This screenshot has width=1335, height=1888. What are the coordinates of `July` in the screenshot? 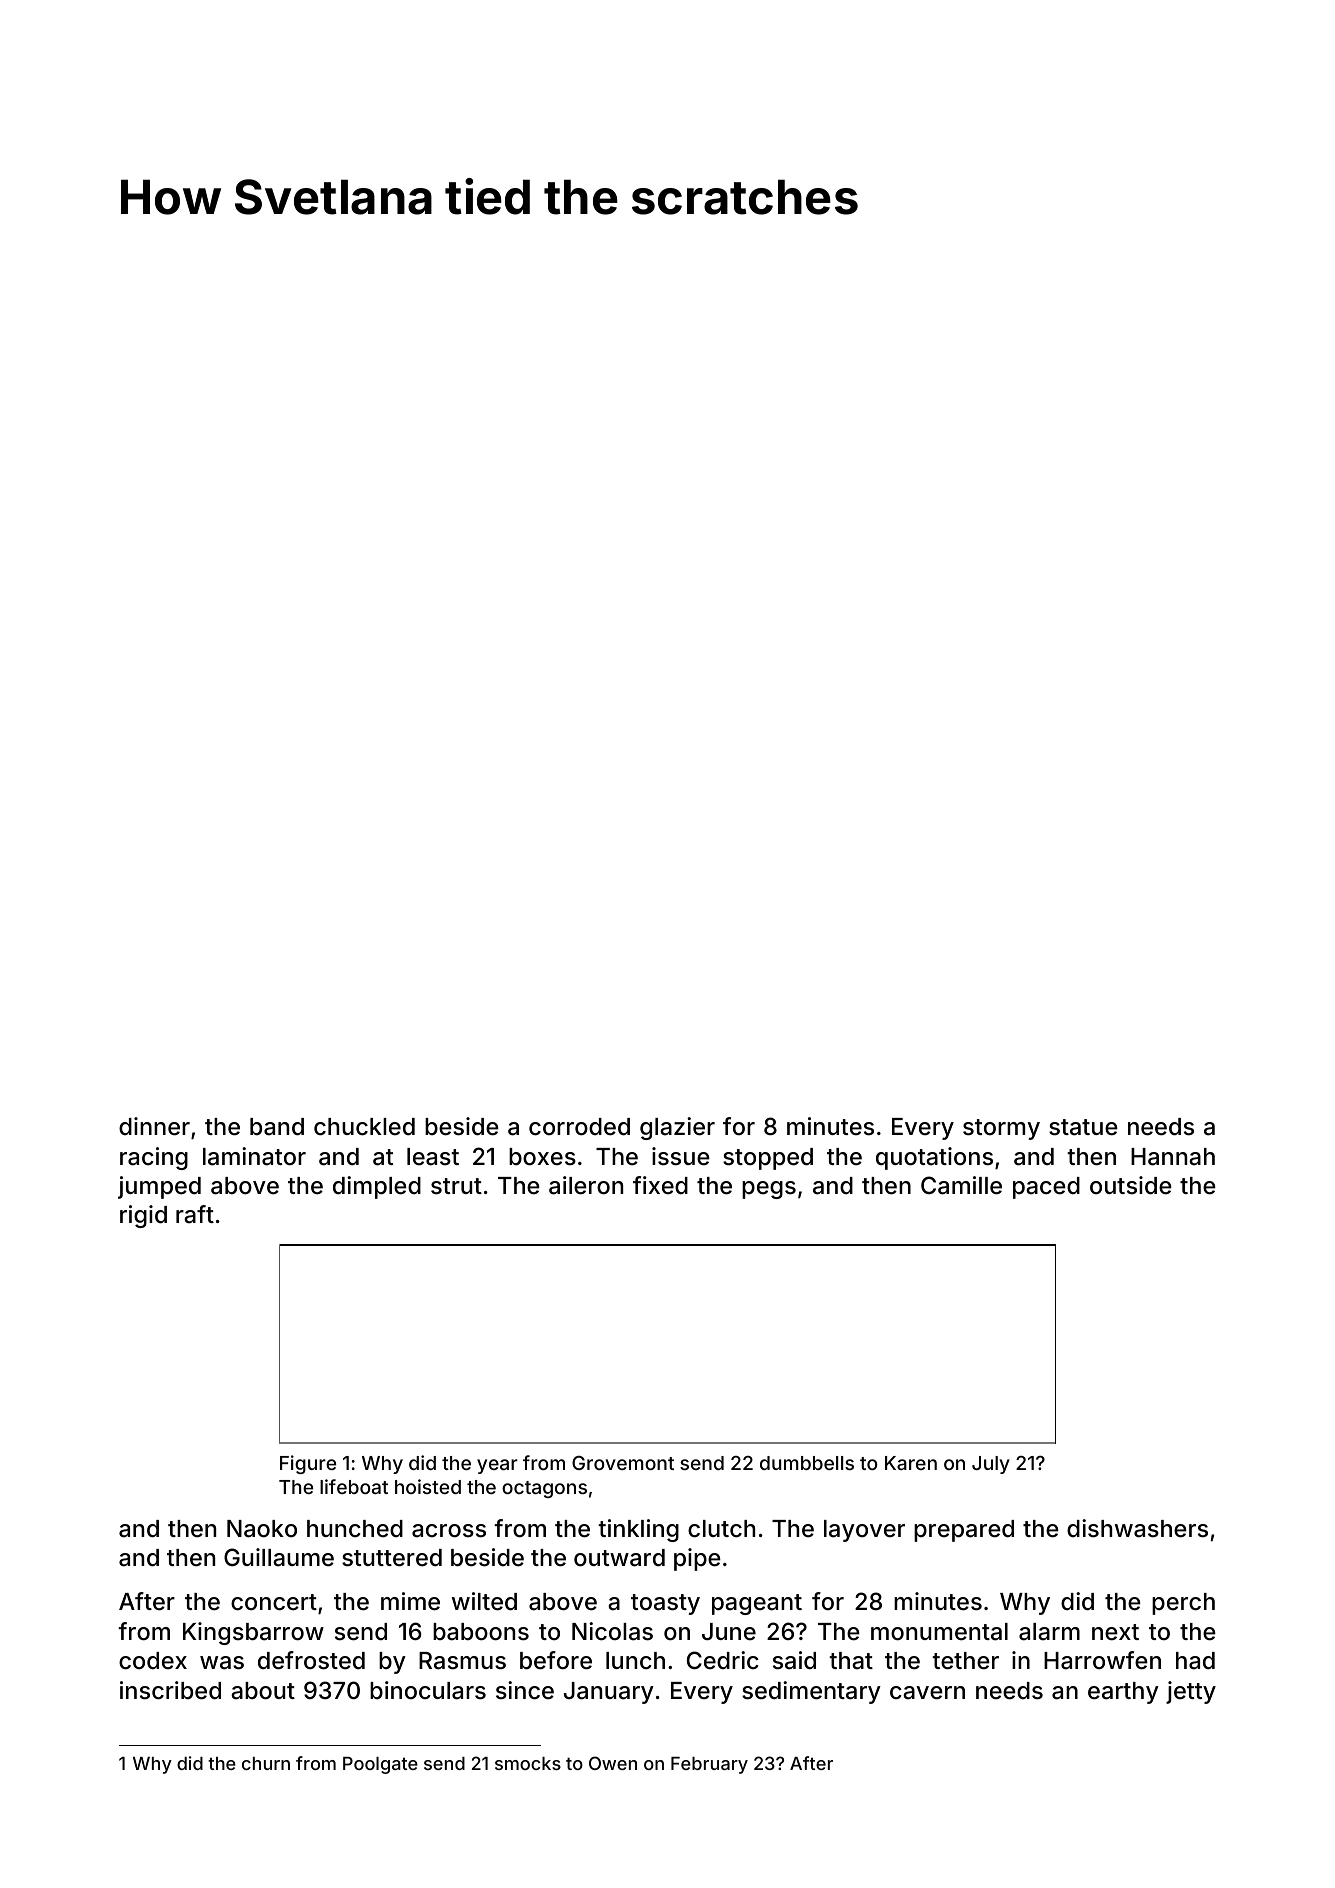 It's located at (991, 1465).
